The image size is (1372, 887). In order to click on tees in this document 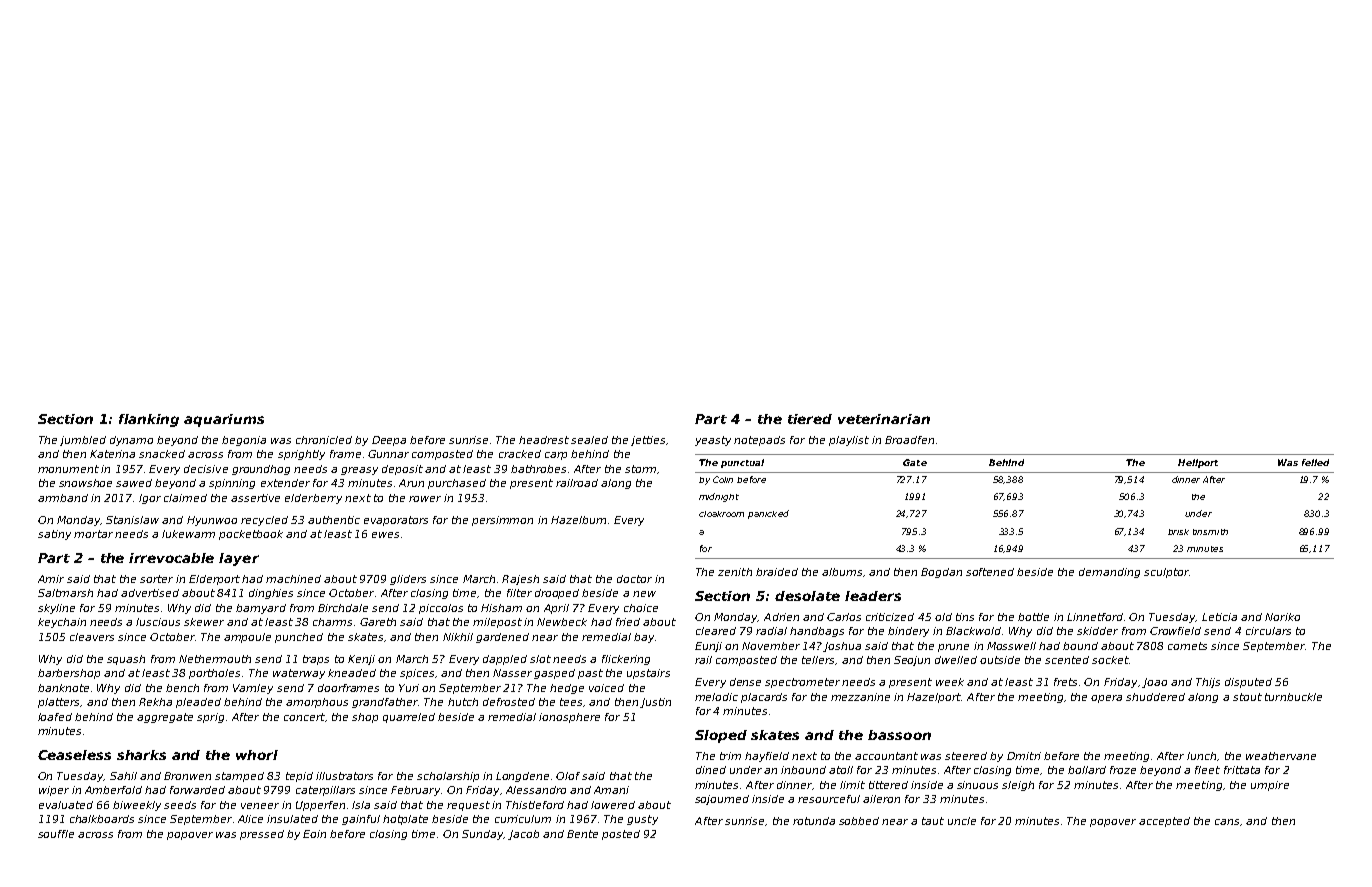, I will do `click(571, 702)`.
